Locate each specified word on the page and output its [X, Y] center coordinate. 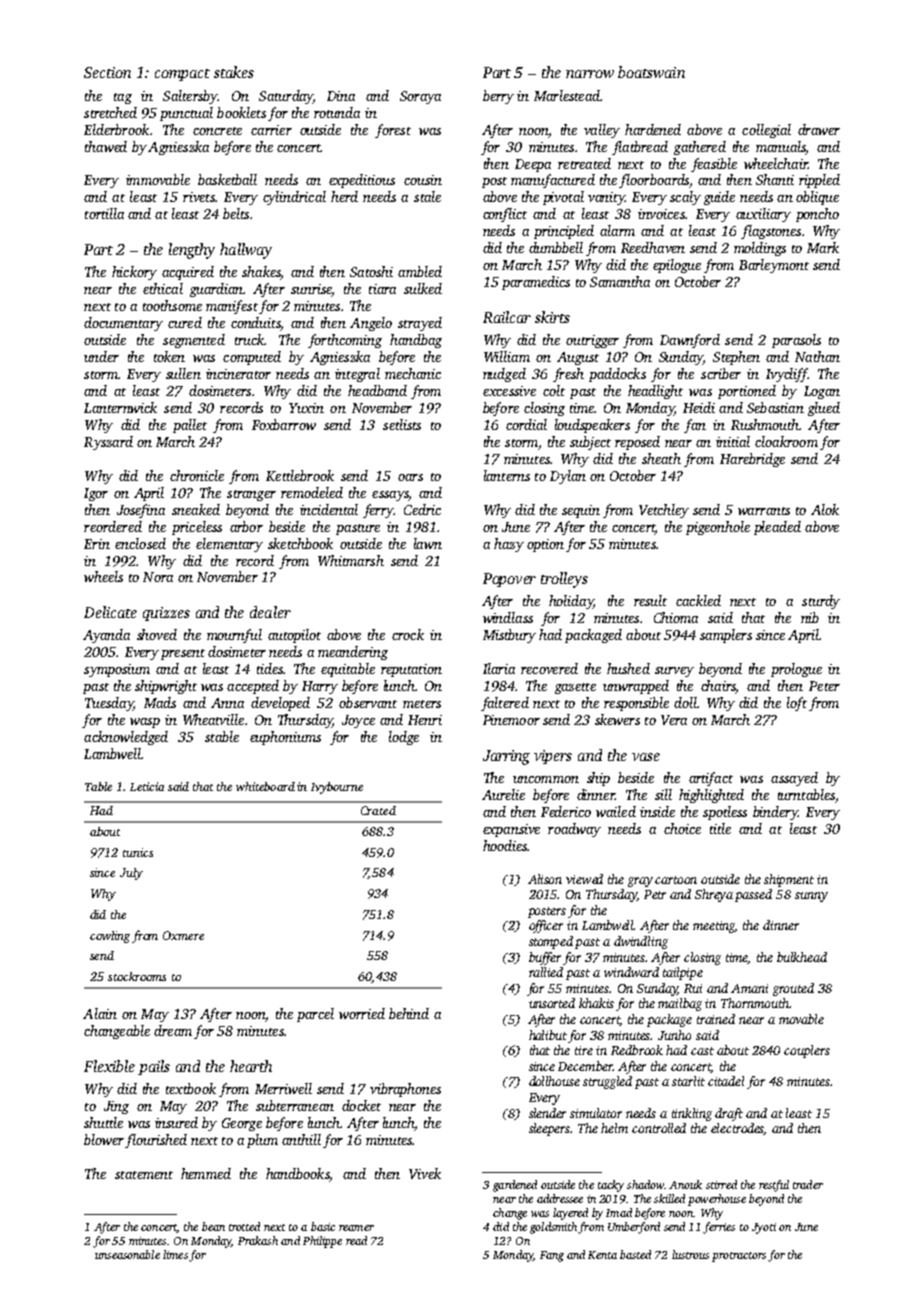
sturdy [821, 602]
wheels [103, 576]
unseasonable [127, 1254]
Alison [545, 879]
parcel [315, 1015]
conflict [505, 215]
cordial [526, 424]
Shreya [714, 895]
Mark [823, 247]
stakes [234, 72]
